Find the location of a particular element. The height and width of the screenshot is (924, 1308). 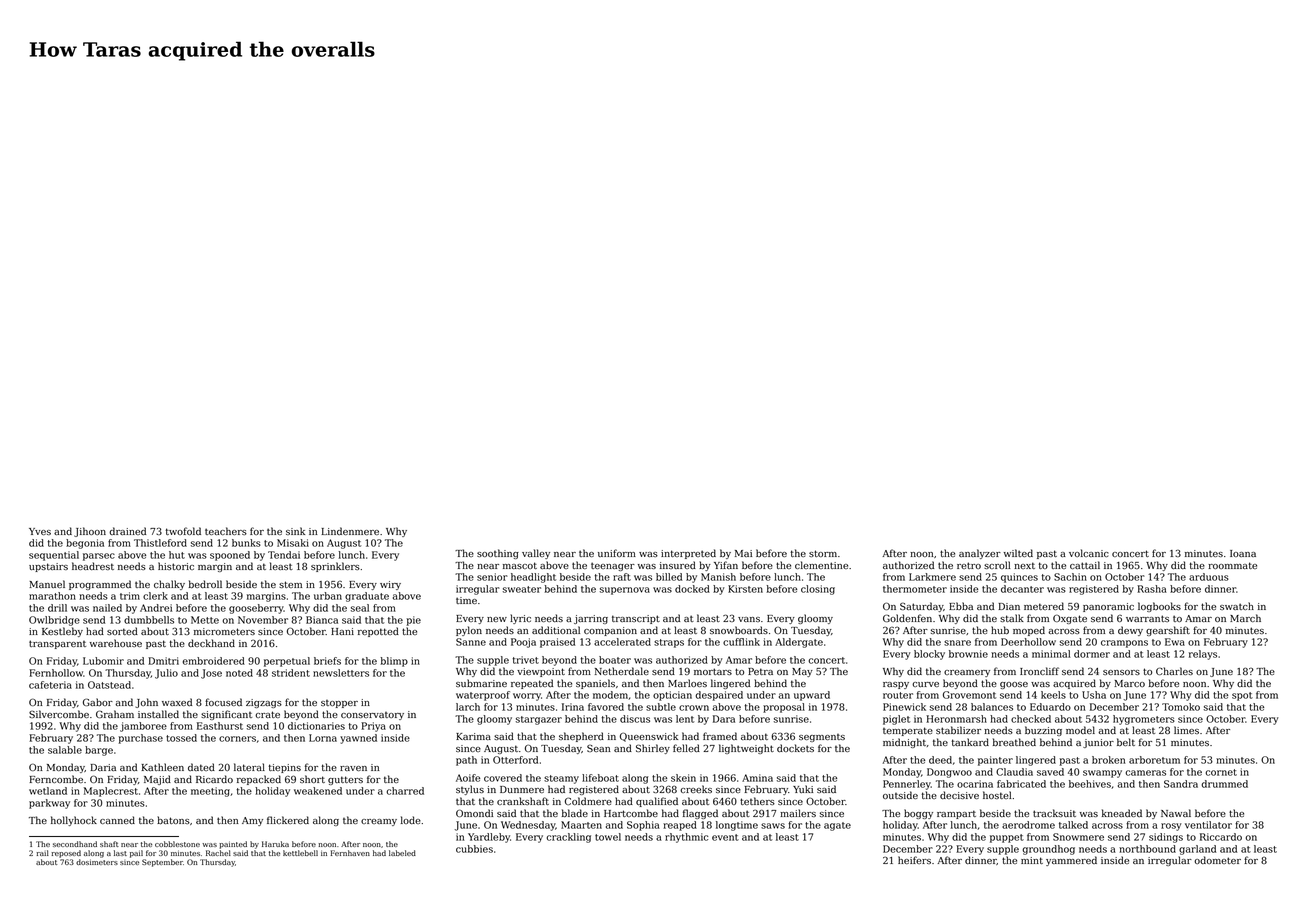

clementine is located at coordinates (821, 565).
